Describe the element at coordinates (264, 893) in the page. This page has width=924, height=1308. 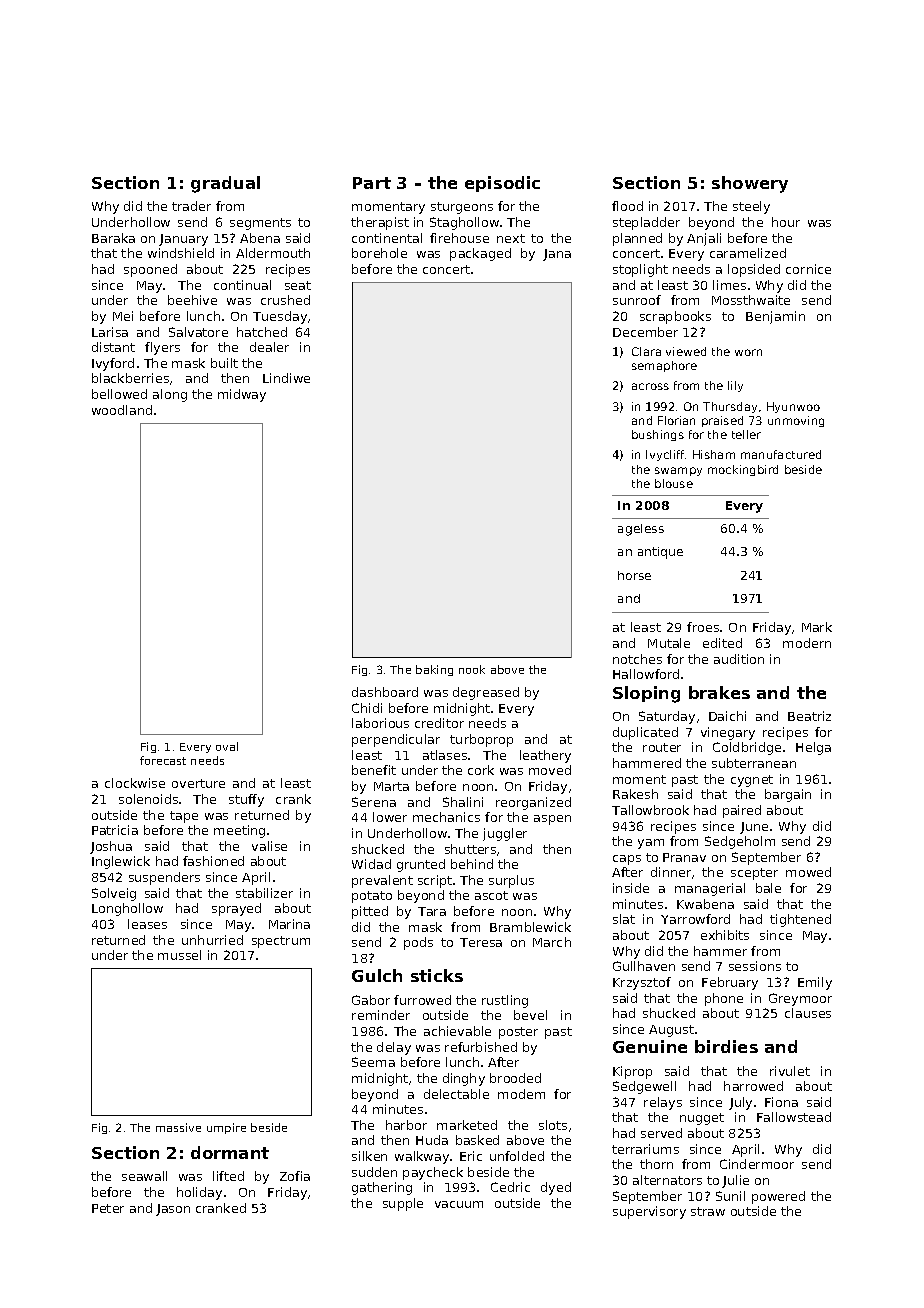
I see `stabilizer` at that location.
